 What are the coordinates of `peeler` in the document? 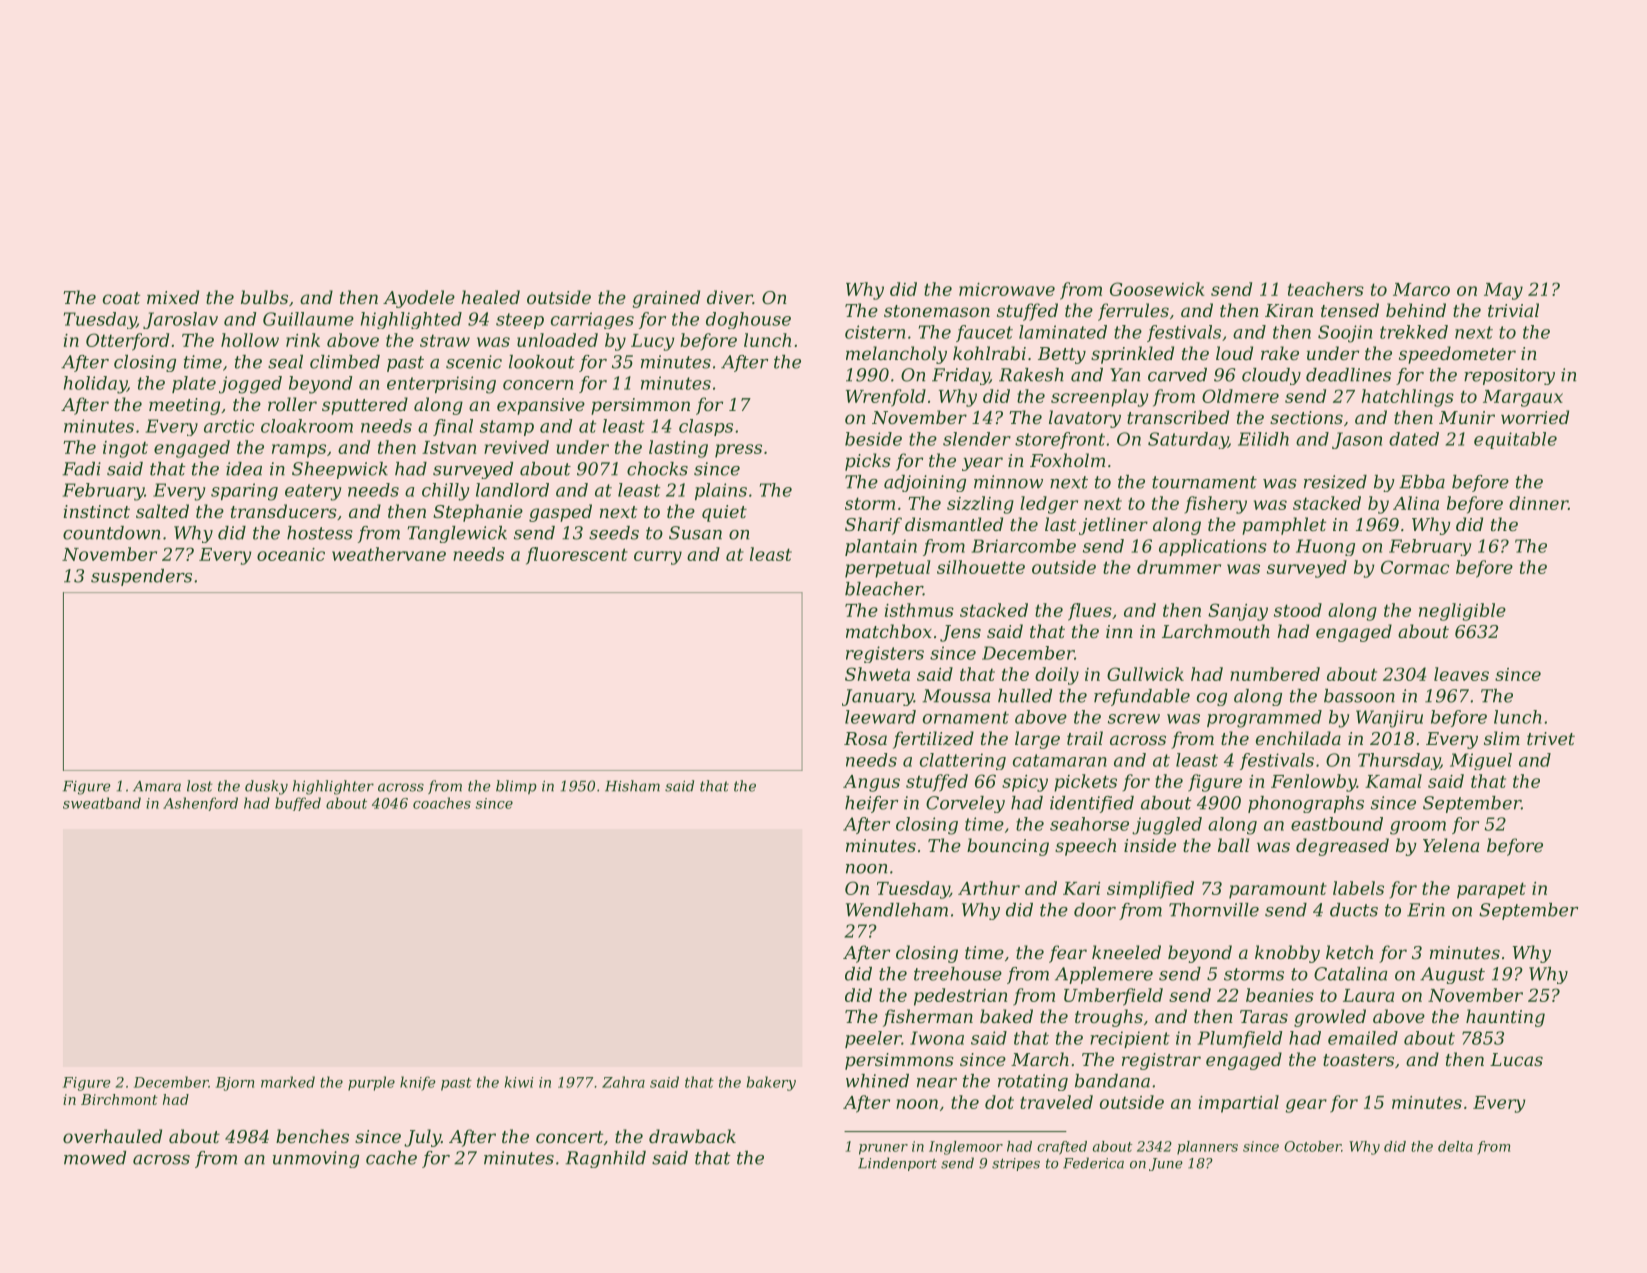 It's located at (873, 1039).
